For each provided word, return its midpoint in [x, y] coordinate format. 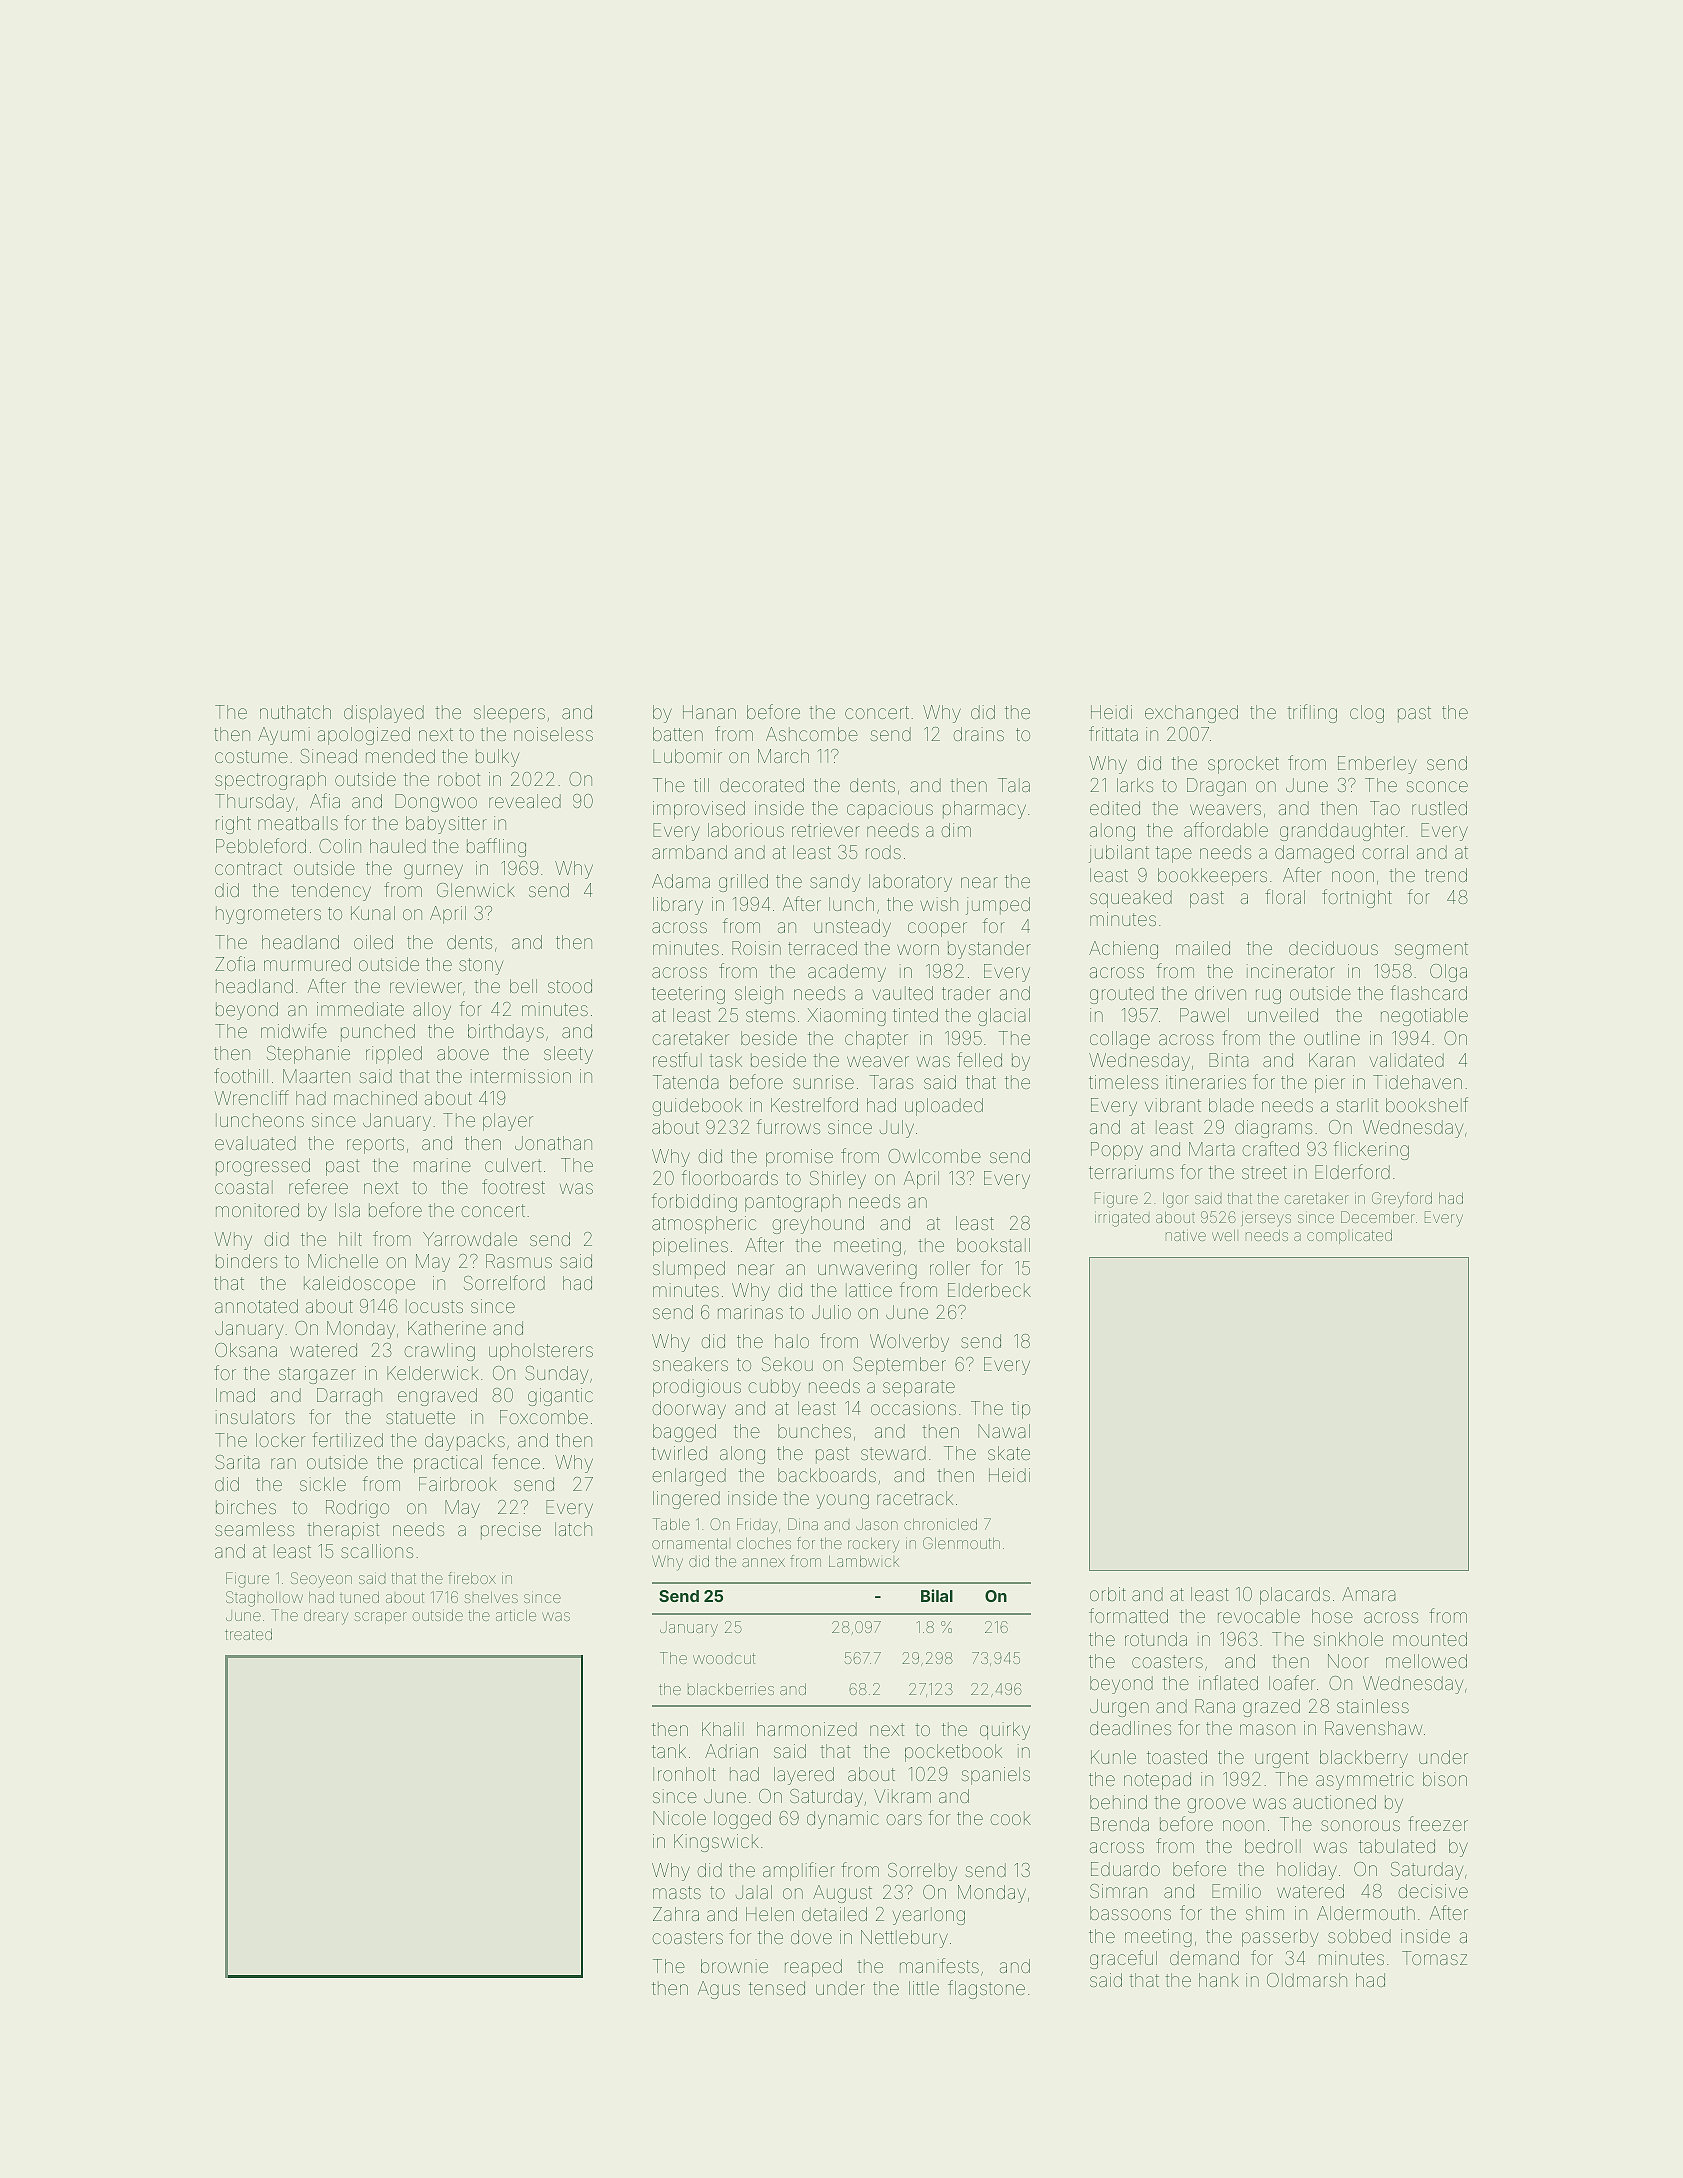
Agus [719, 1990]
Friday [757, 1526]
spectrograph [270, 781]
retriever [826, 830]
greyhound [818, 1225]
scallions [377, 1551]
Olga [1448, 973]
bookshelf [1427, 1104]
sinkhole [1348, 1639]
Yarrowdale [470, 1239]
